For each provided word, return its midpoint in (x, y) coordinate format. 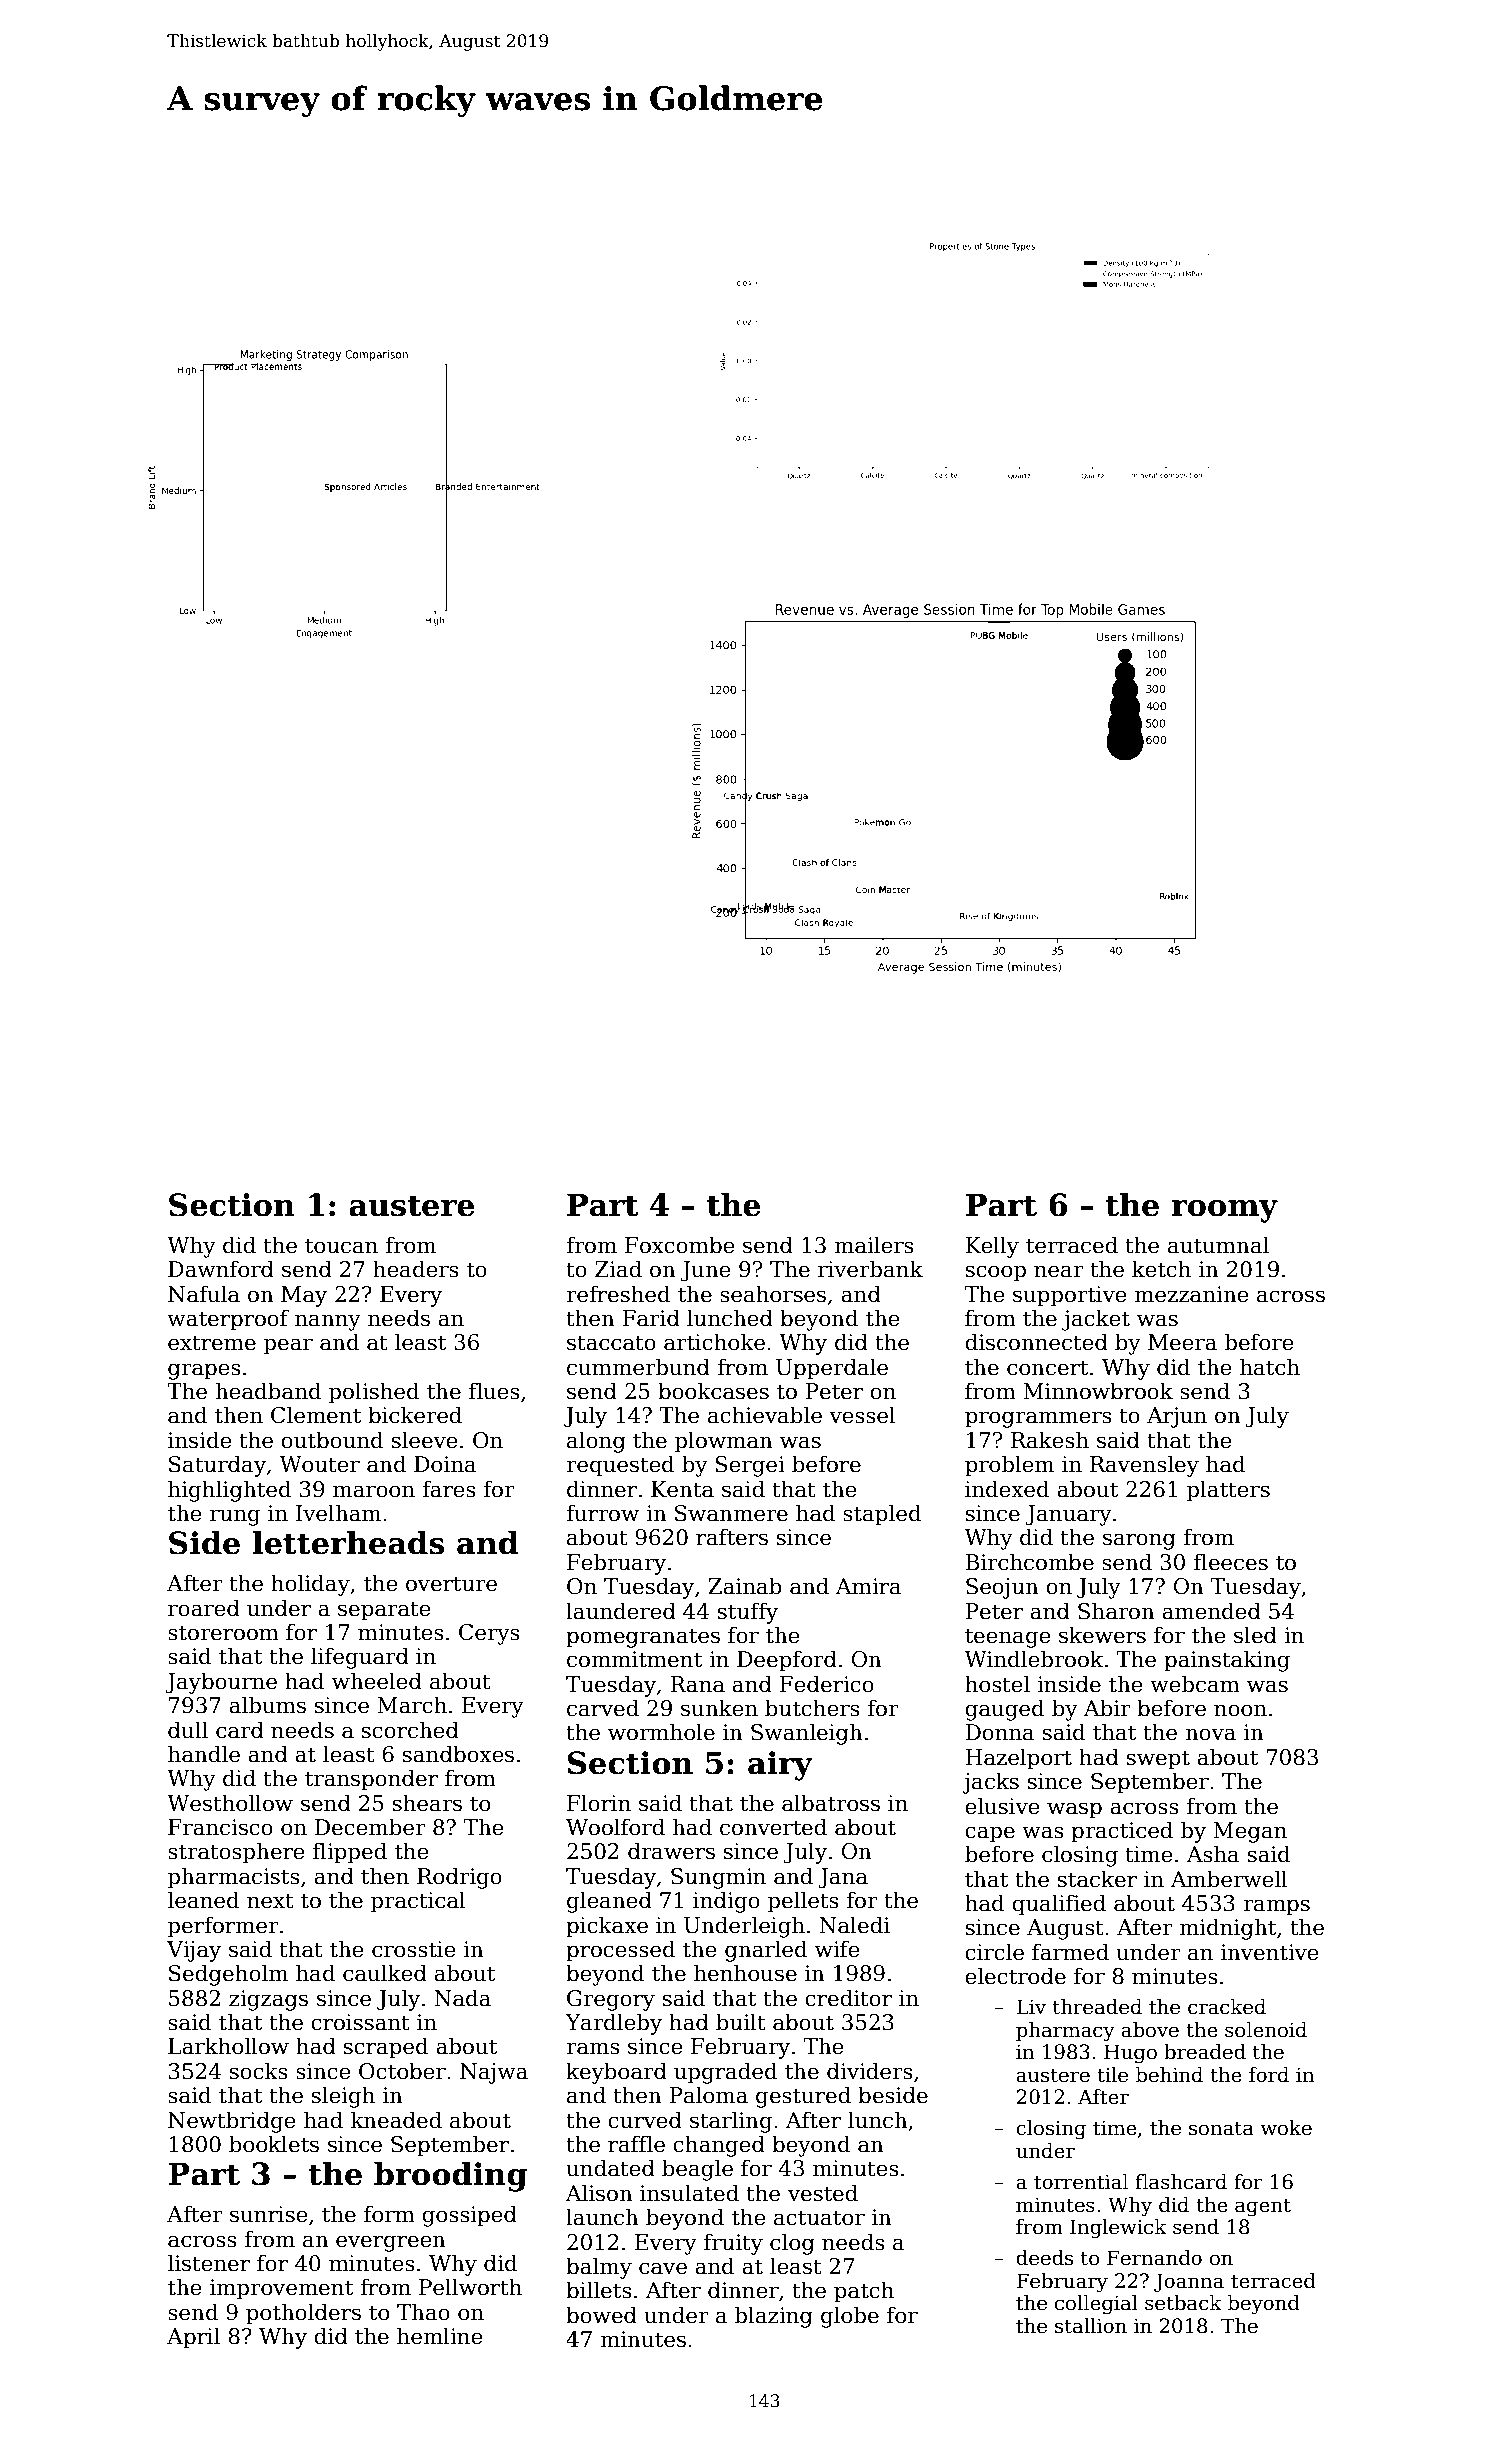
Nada (462, 1998)
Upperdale (832, 1369)
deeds (1044, 2258)
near (1059, 1271)
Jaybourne (221, 1683)
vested (823, 2193)
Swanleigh (807, 1734)
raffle (636, 2144)
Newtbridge (232, 2122)
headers (416, 1269)
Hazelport (1019, 1759)
